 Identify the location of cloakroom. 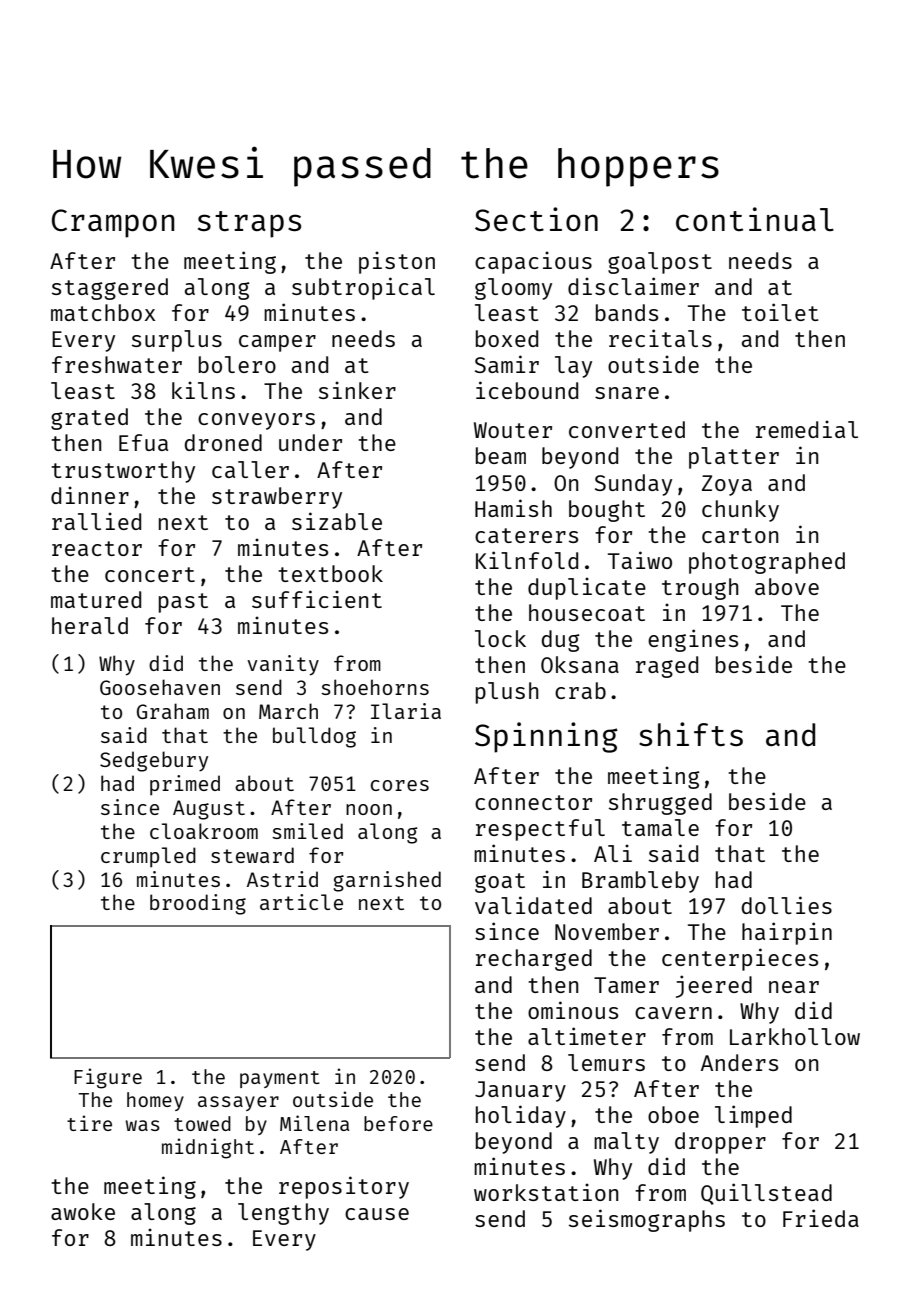
(204, 831).
